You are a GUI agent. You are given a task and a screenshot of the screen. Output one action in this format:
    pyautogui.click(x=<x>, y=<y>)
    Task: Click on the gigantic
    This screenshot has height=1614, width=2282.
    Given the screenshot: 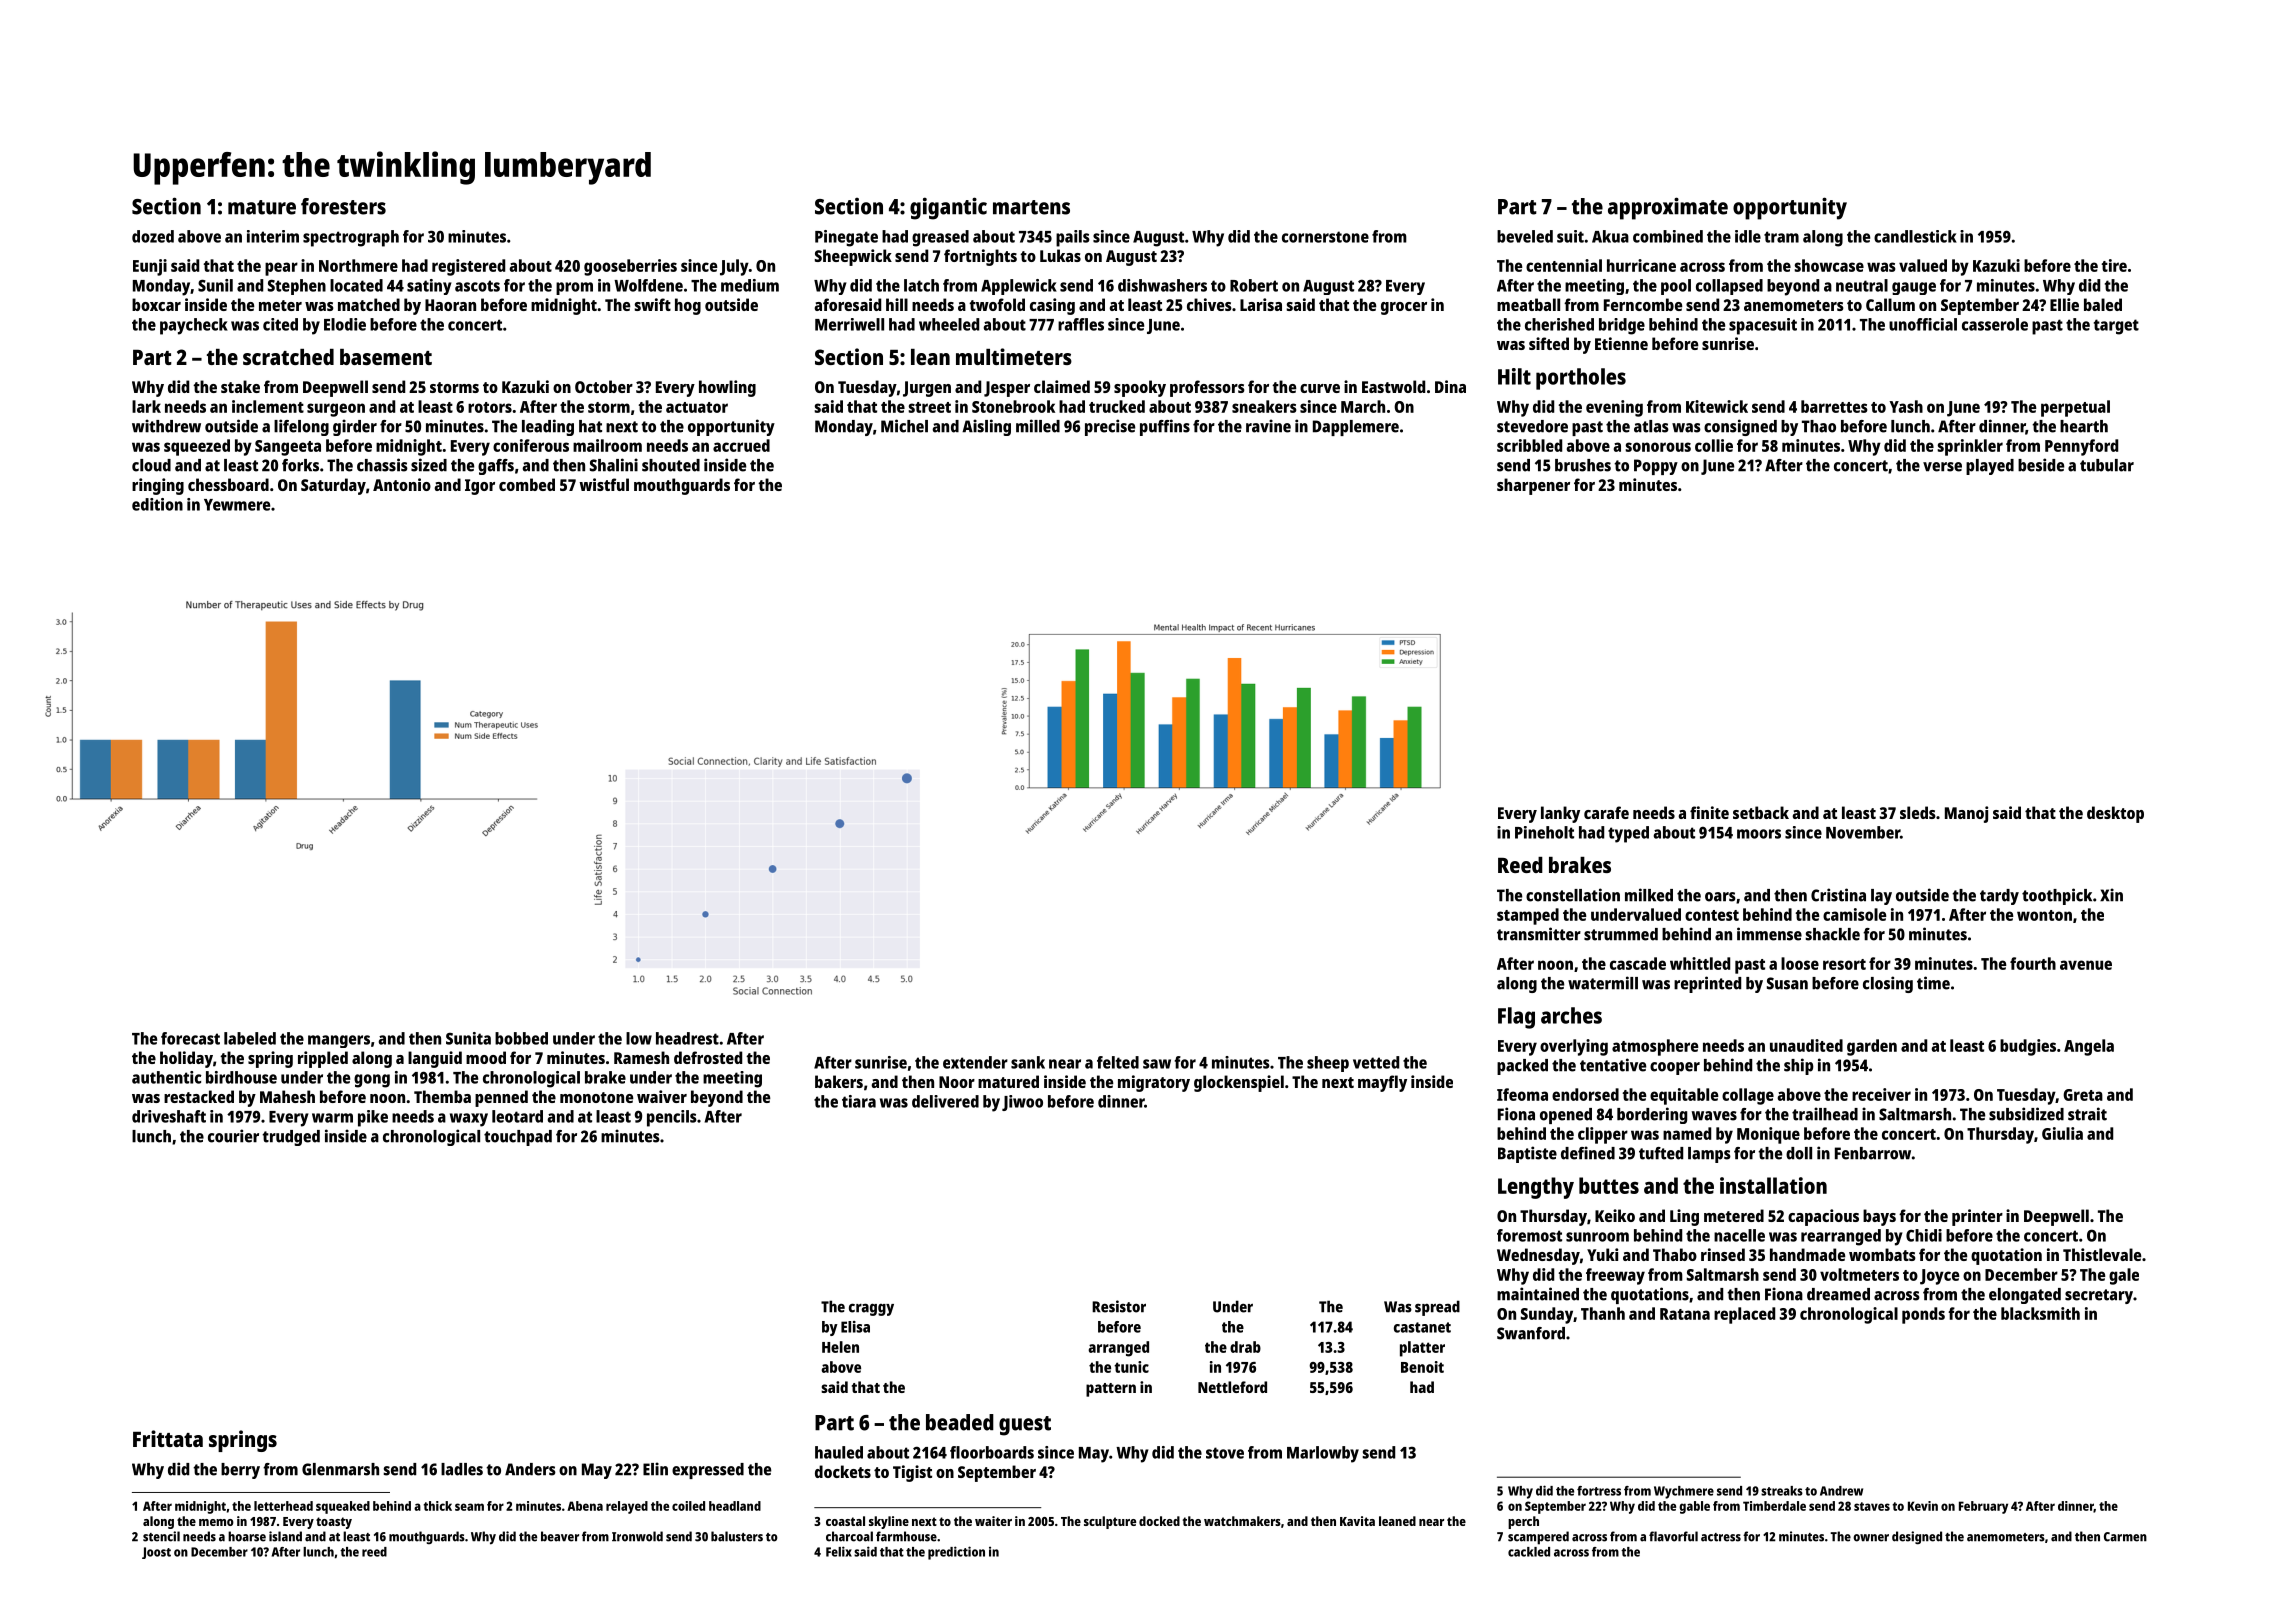 What is the action you would take?
    pyautogui.click(x=948, y=208)
